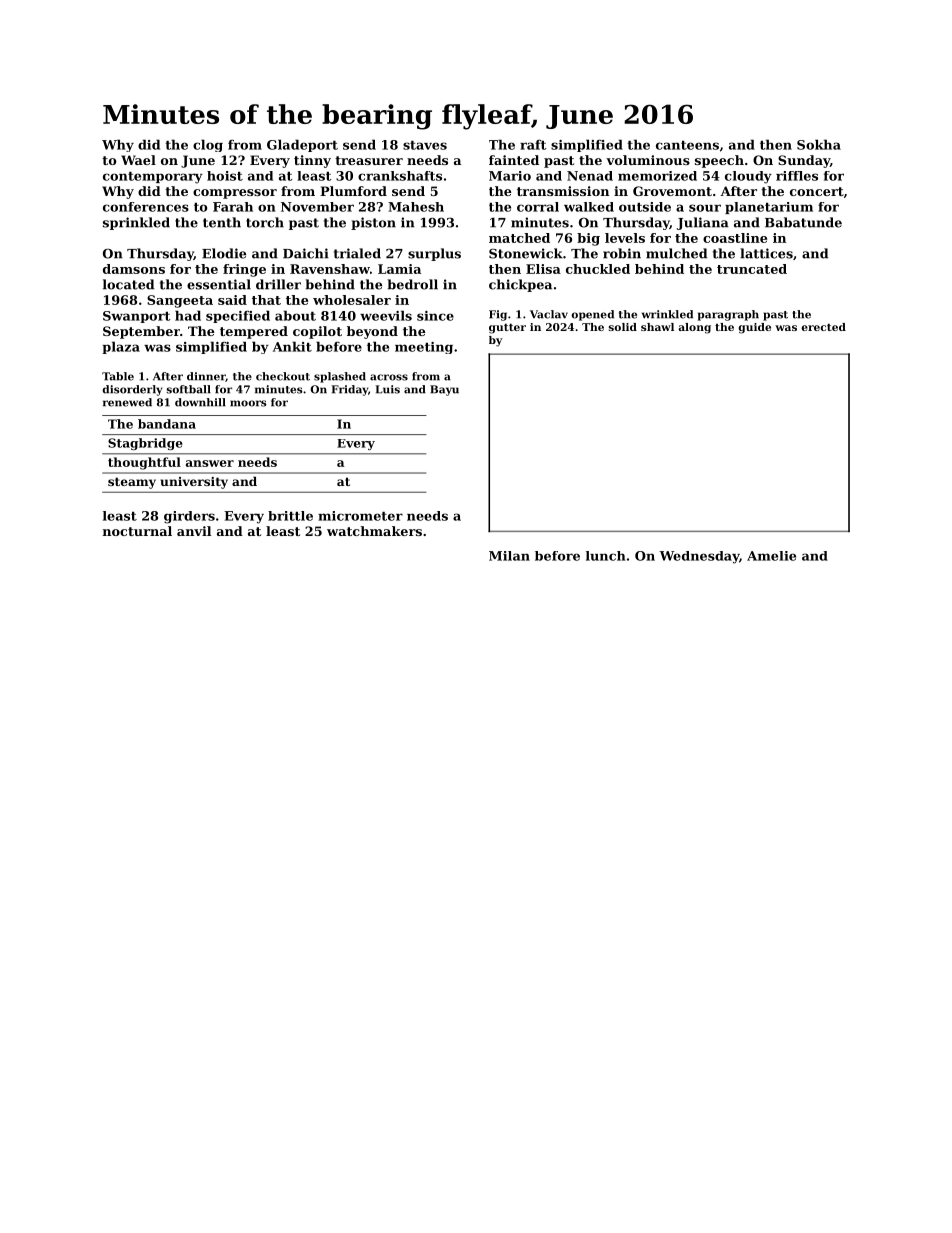 The width and height of the page is (952, 1233). I want to click on wrinkled, so click(667, 314).
